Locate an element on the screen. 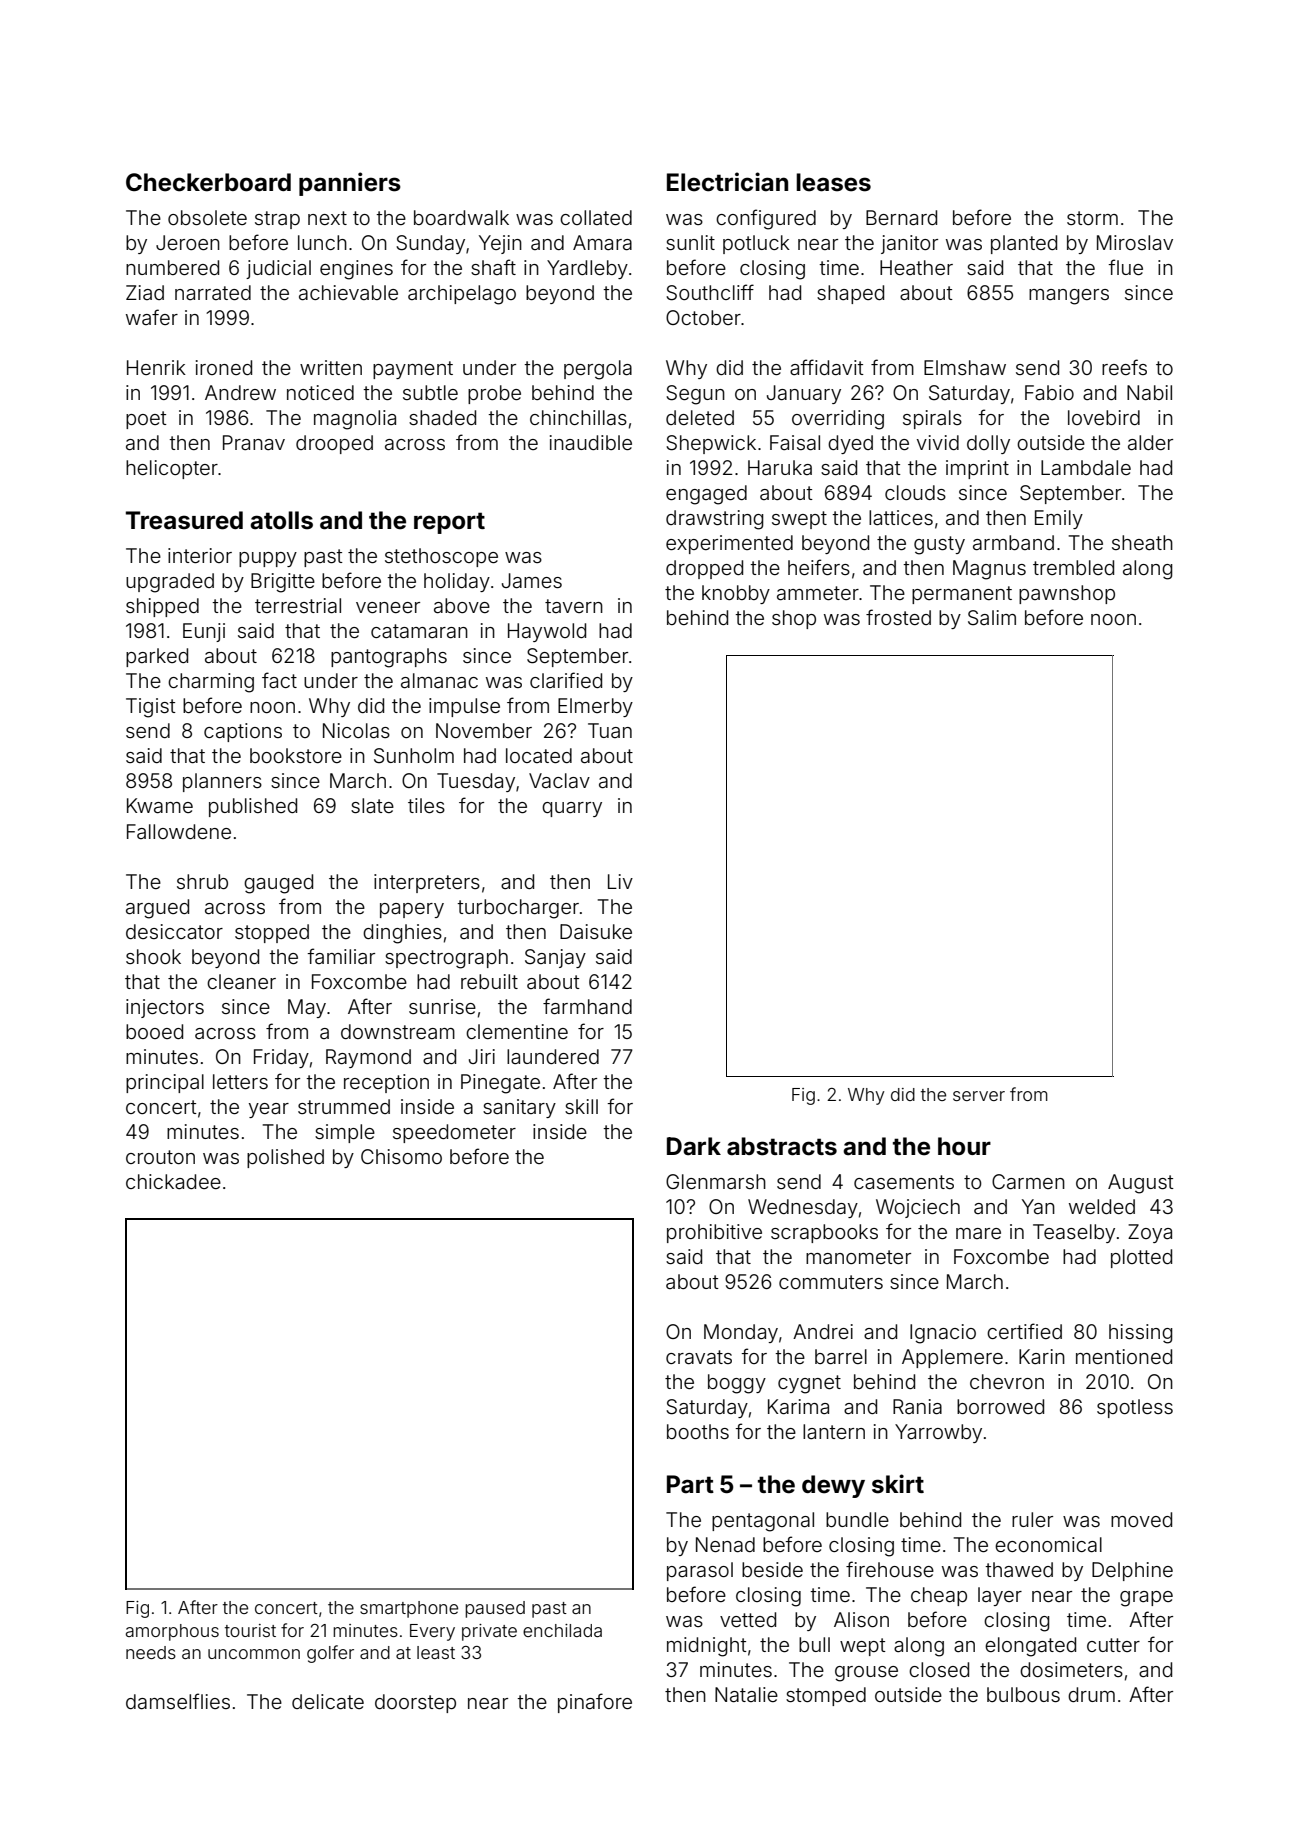 The height and width of the screenshot is (1837, 1299). Liv is located at coordinates (620, 881).
